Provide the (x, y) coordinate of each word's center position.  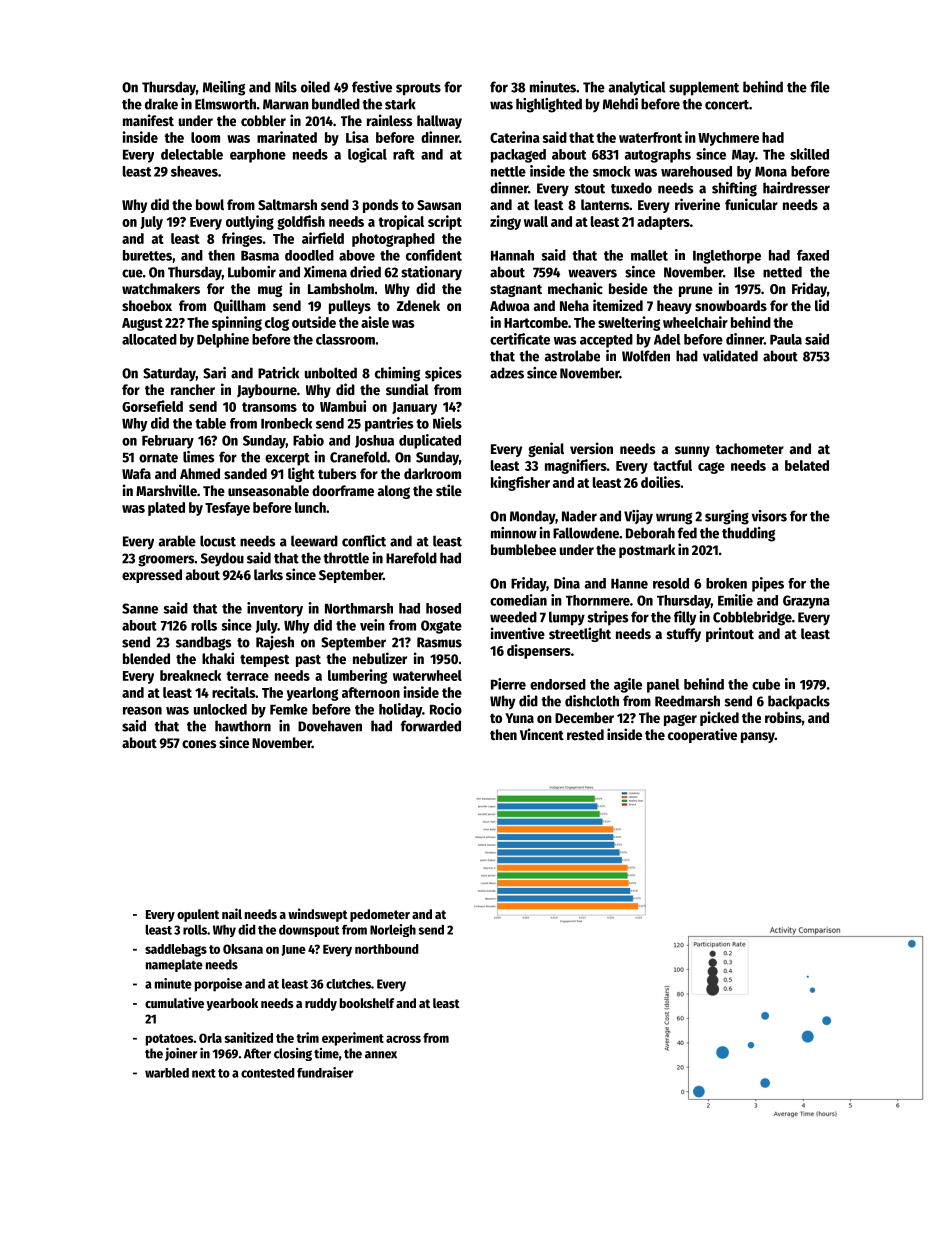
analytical (637, 88)
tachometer (749, 448)
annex (381, 1055)
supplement (704, 88)
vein (372, 625)
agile (628, 685)
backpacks (799, 702)
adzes (507, 373)
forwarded (431, 726)
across (403, 1039)
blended (146, 658)
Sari (214, 373)
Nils (286, 87)
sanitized (249, 1037)
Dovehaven (330, 726)
